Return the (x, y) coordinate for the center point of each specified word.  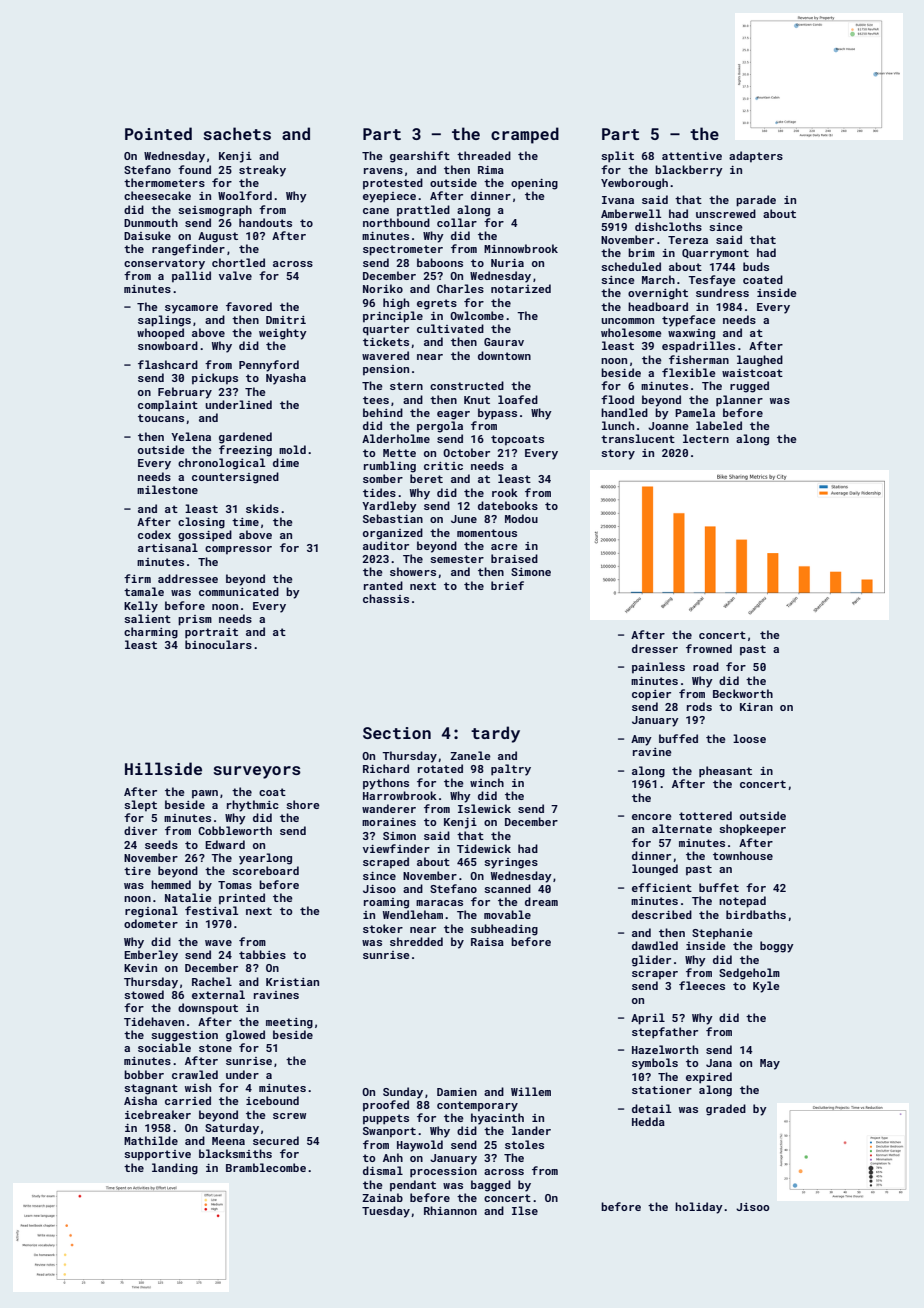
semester (457, 559)
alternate (682, 828)
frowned (709, 648)
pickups (215, 379)
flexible (689, 372)
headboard (658, 306)
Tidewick (484, 848)
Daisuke (147, 235)
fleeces (702, 985)
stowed (144, 994)
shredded (416, 941)
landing (175, 1169)
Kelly (141, 607)
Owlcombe (477, 315)
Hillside (163, 768)
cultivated (450, 328)
